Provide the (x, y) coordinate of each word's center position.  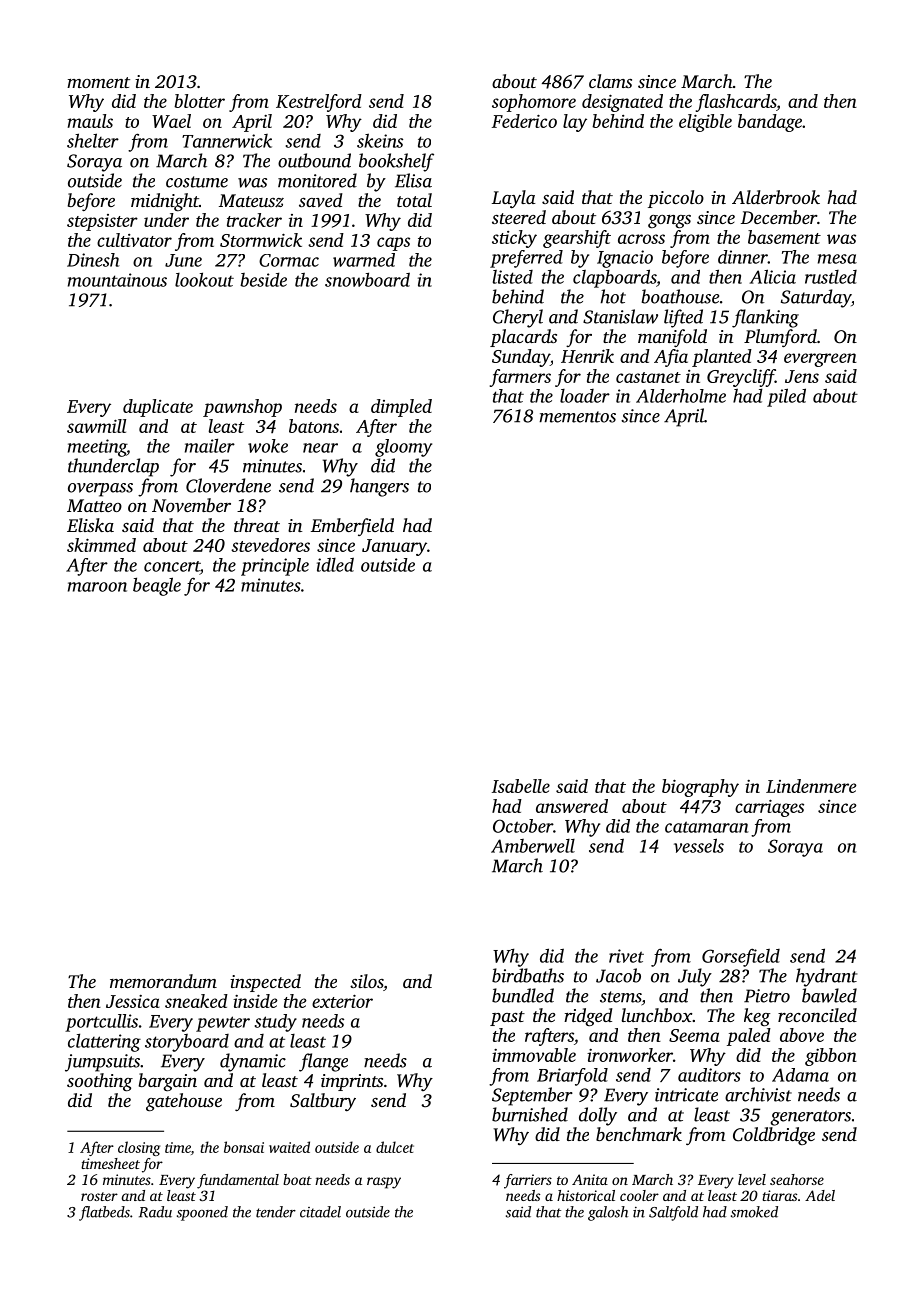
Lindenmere (811, 786)
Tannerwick (227, 141)
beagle (157, 586)
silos (366, 981)
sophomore (534, 103)
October (523, 826)
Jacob (618, 975)
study (276, 1023)
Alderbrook (776, 197)
